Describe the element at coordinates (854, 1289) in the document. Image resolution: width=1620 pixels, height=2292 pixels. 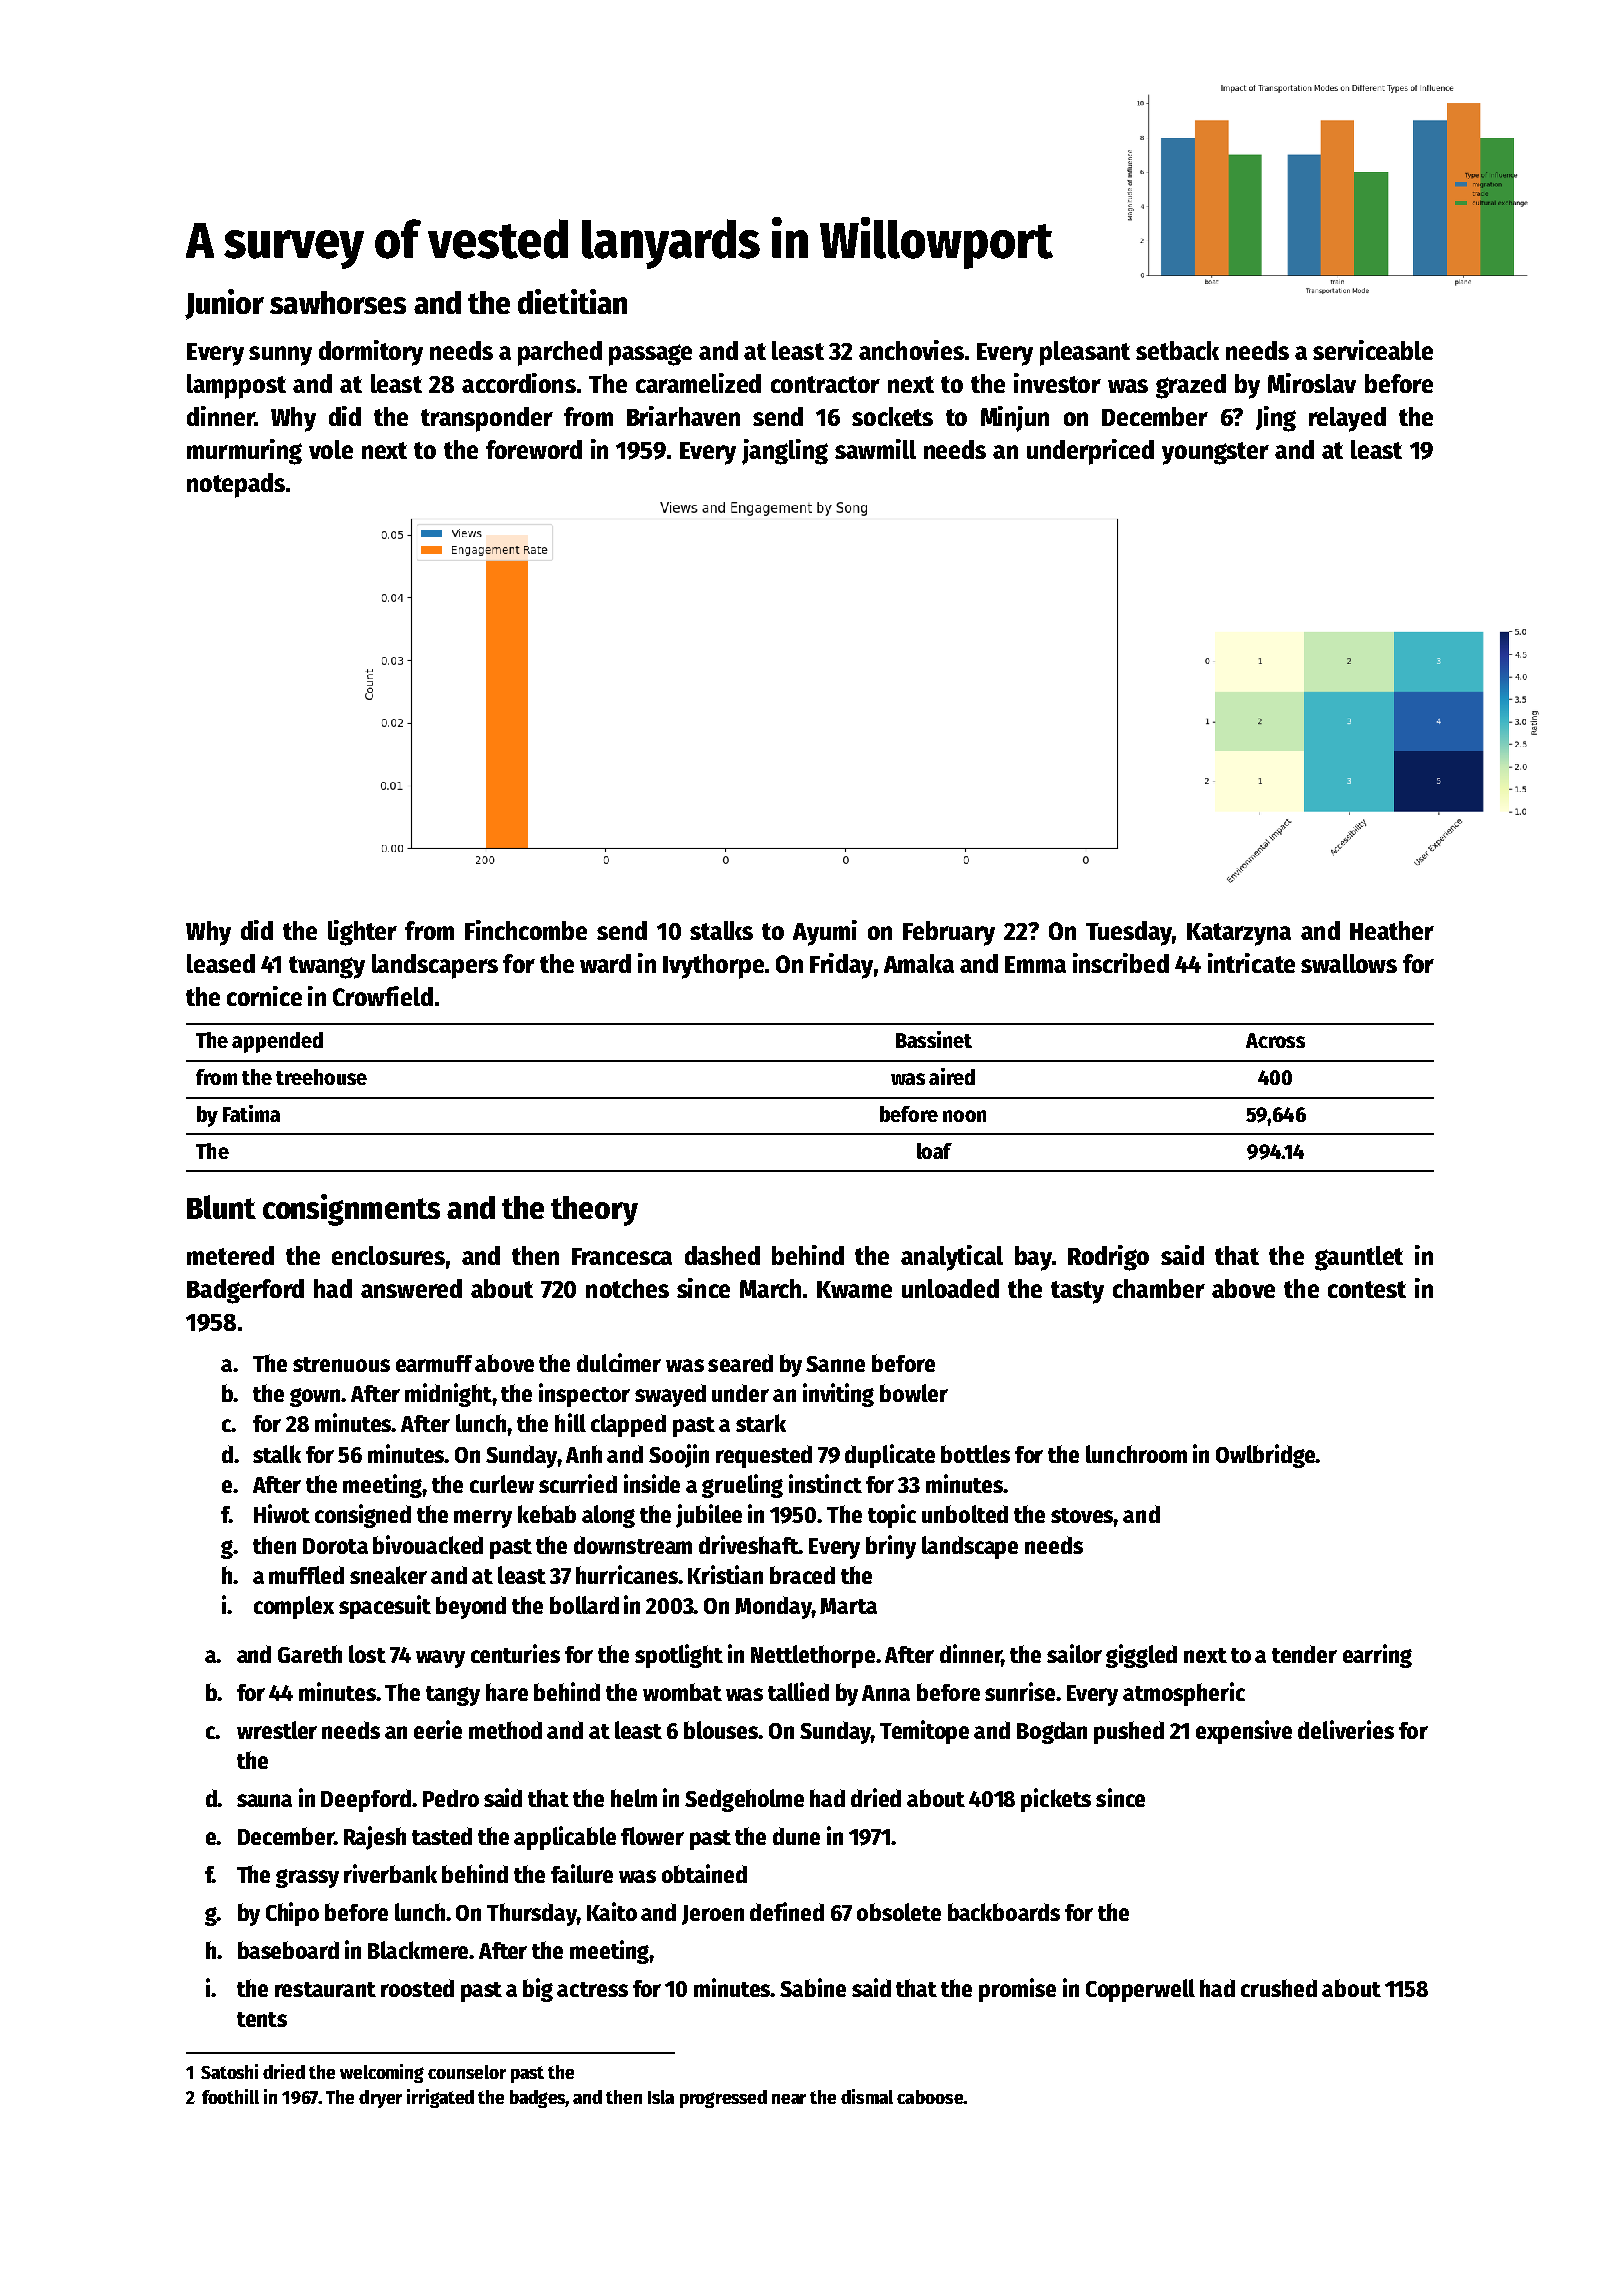
I see `Kwame` at that location.
